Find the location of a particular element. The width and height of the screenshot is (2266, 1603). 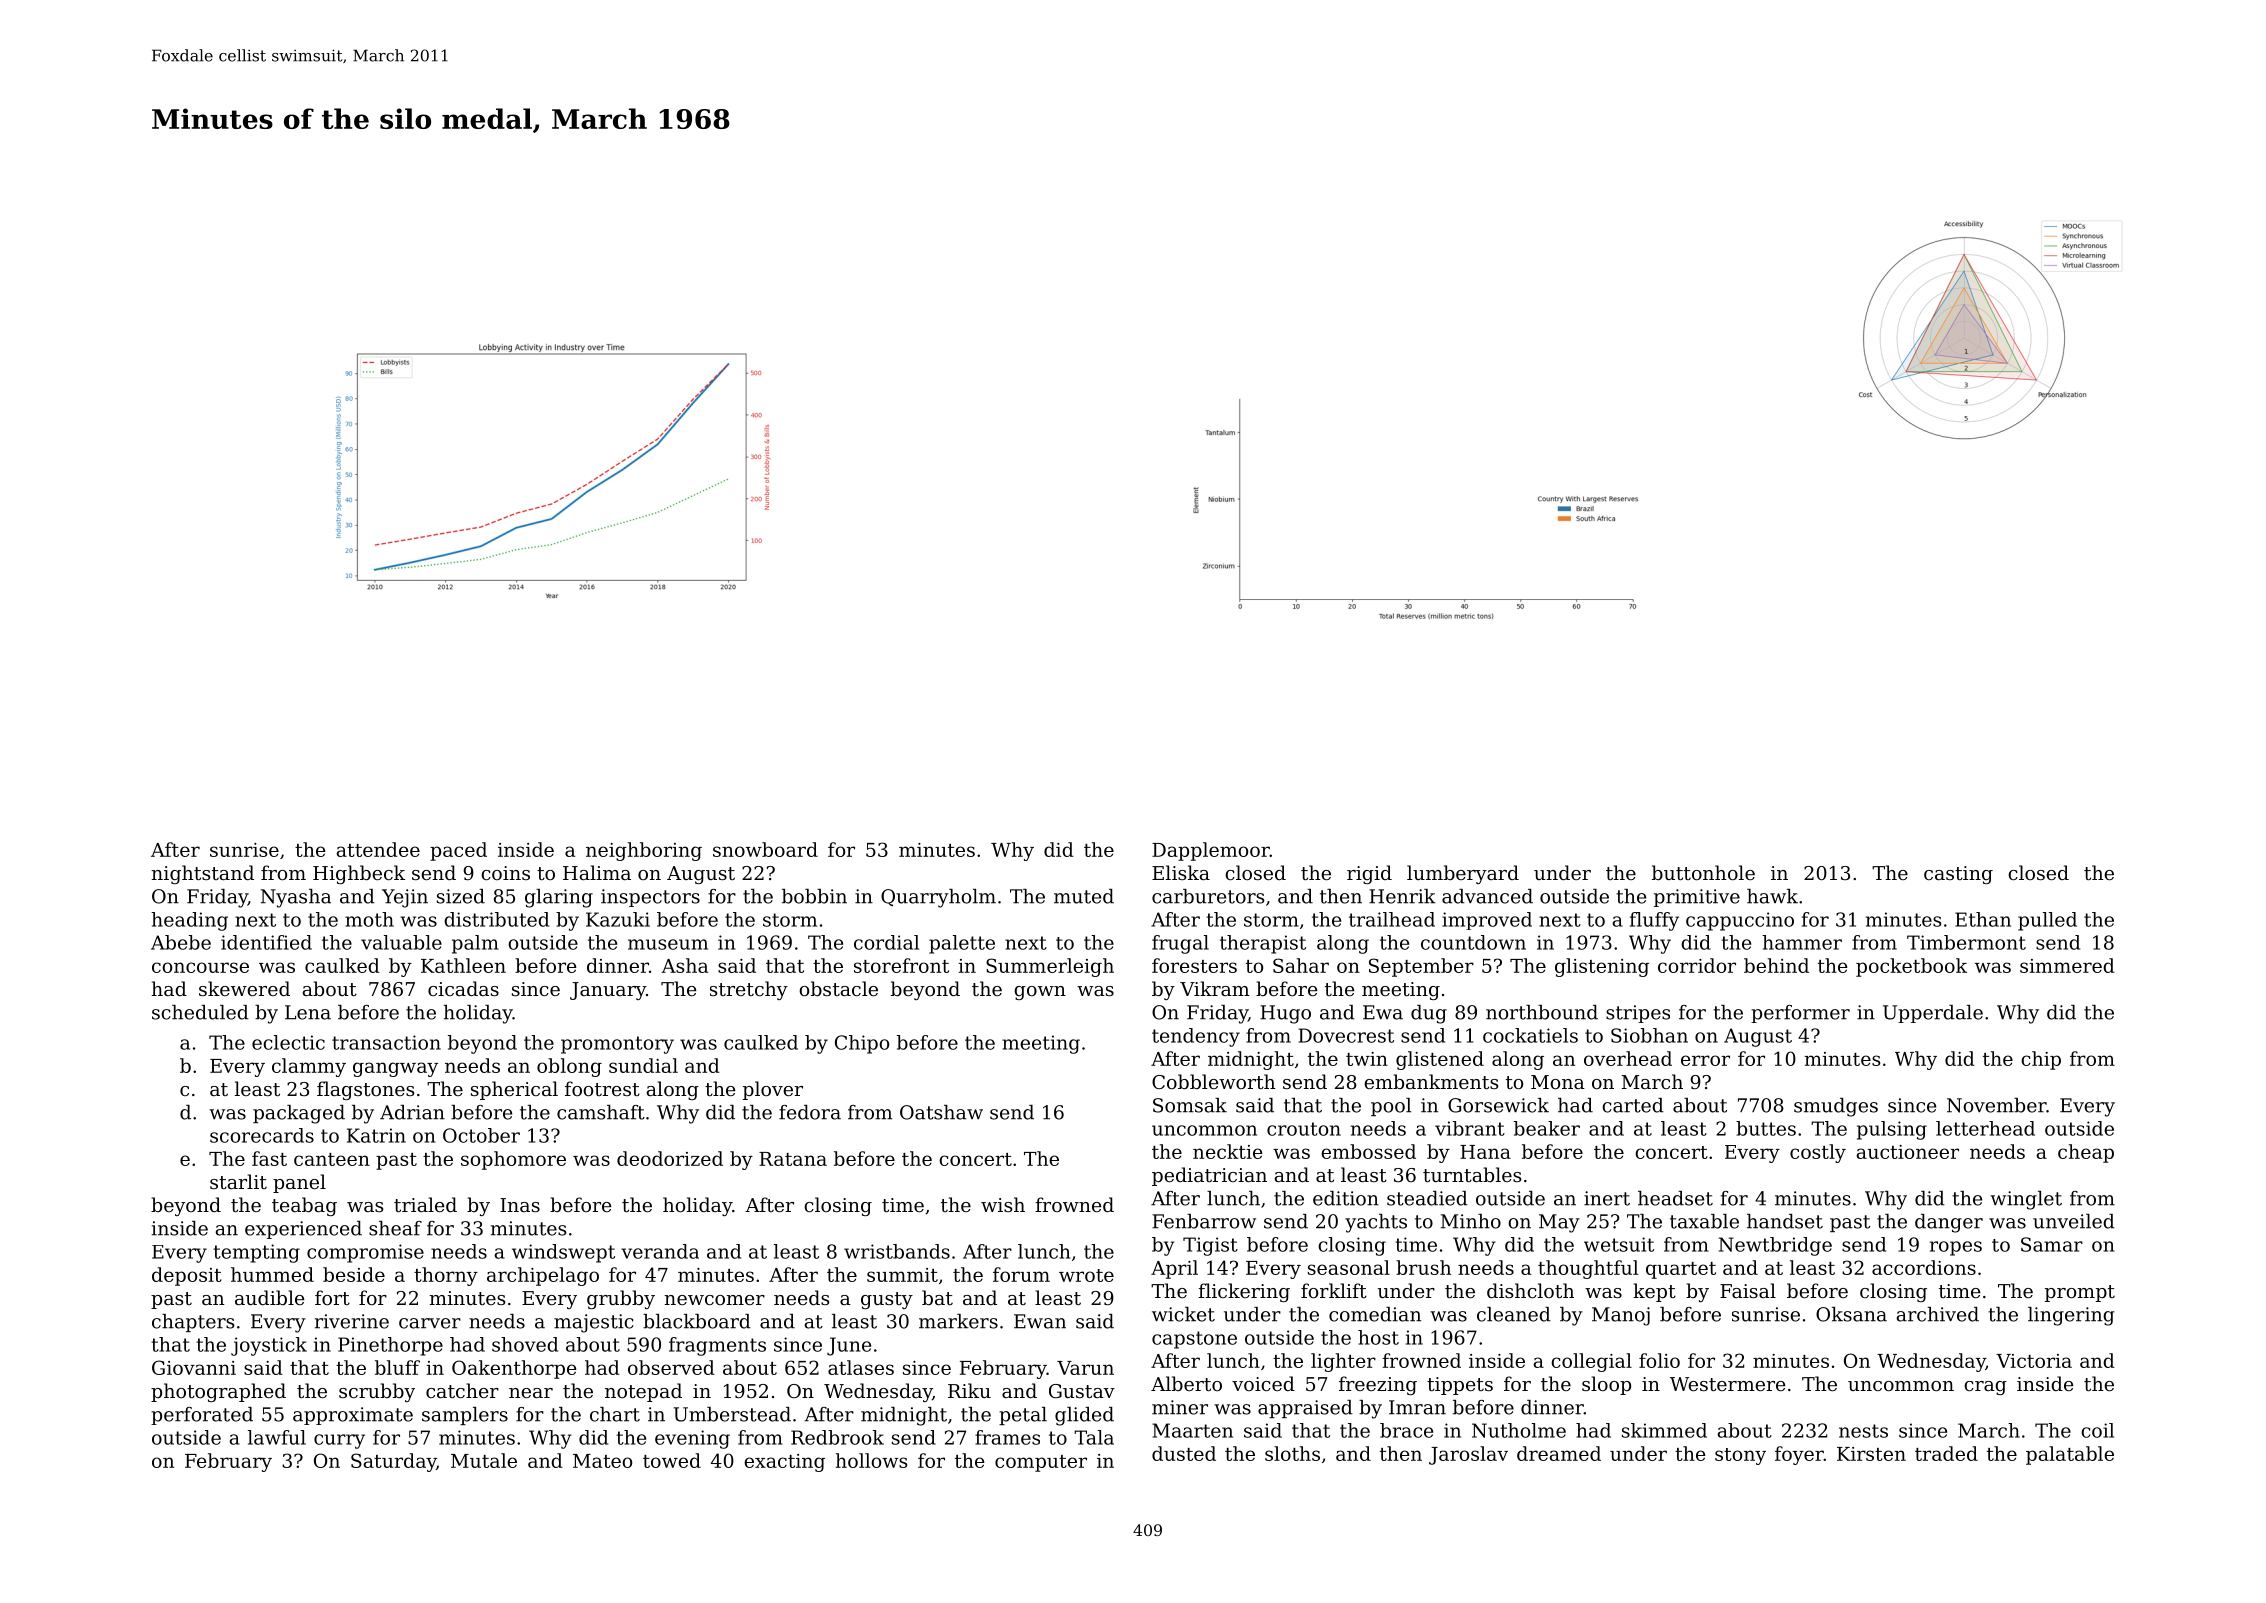

transaction is located at coordinates (386, 1042).
